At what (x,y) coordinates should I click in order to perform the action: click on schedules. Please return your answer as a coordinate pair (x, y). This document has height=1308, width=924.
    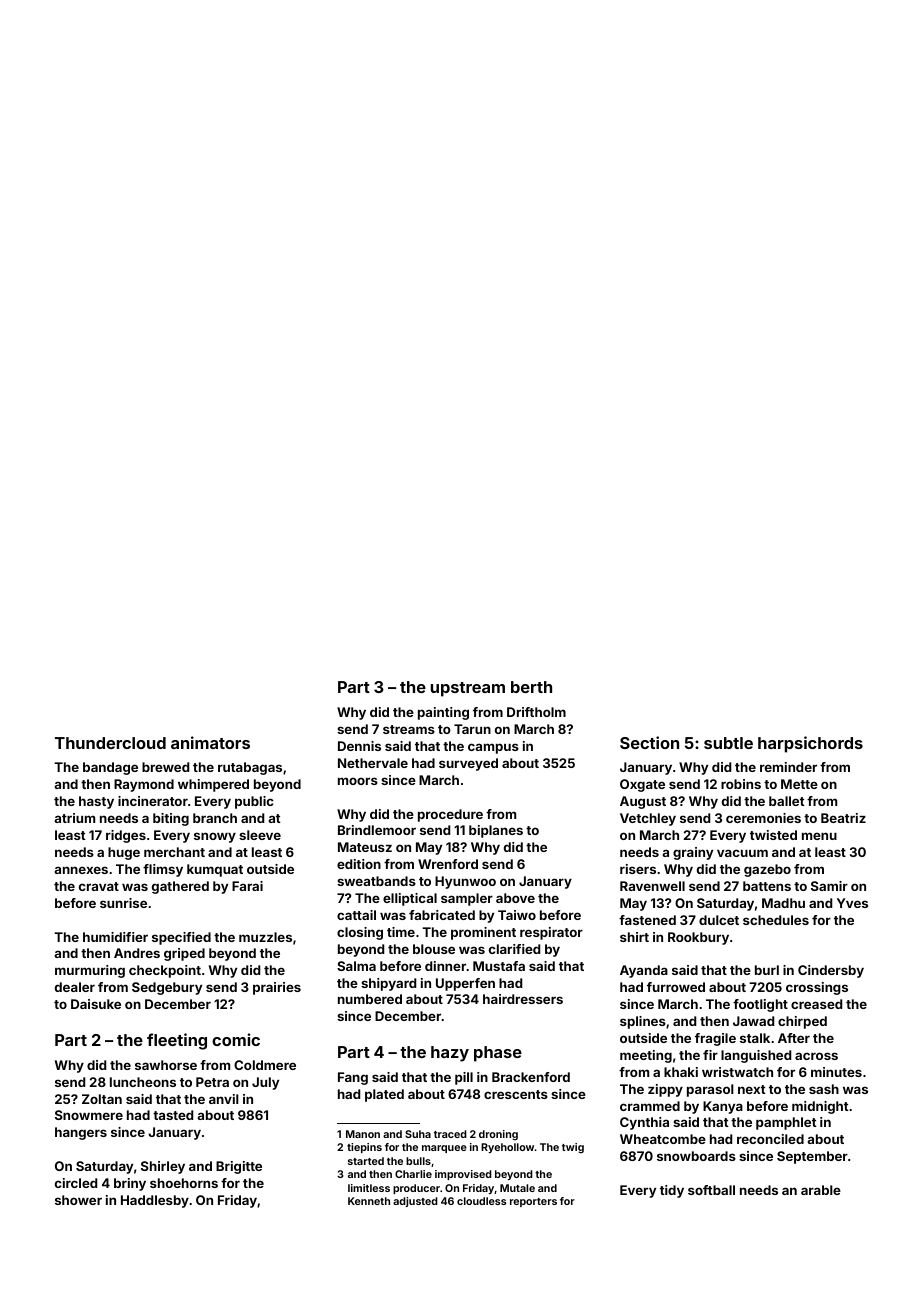
    Looking at the image, I should click on (776, 920).
